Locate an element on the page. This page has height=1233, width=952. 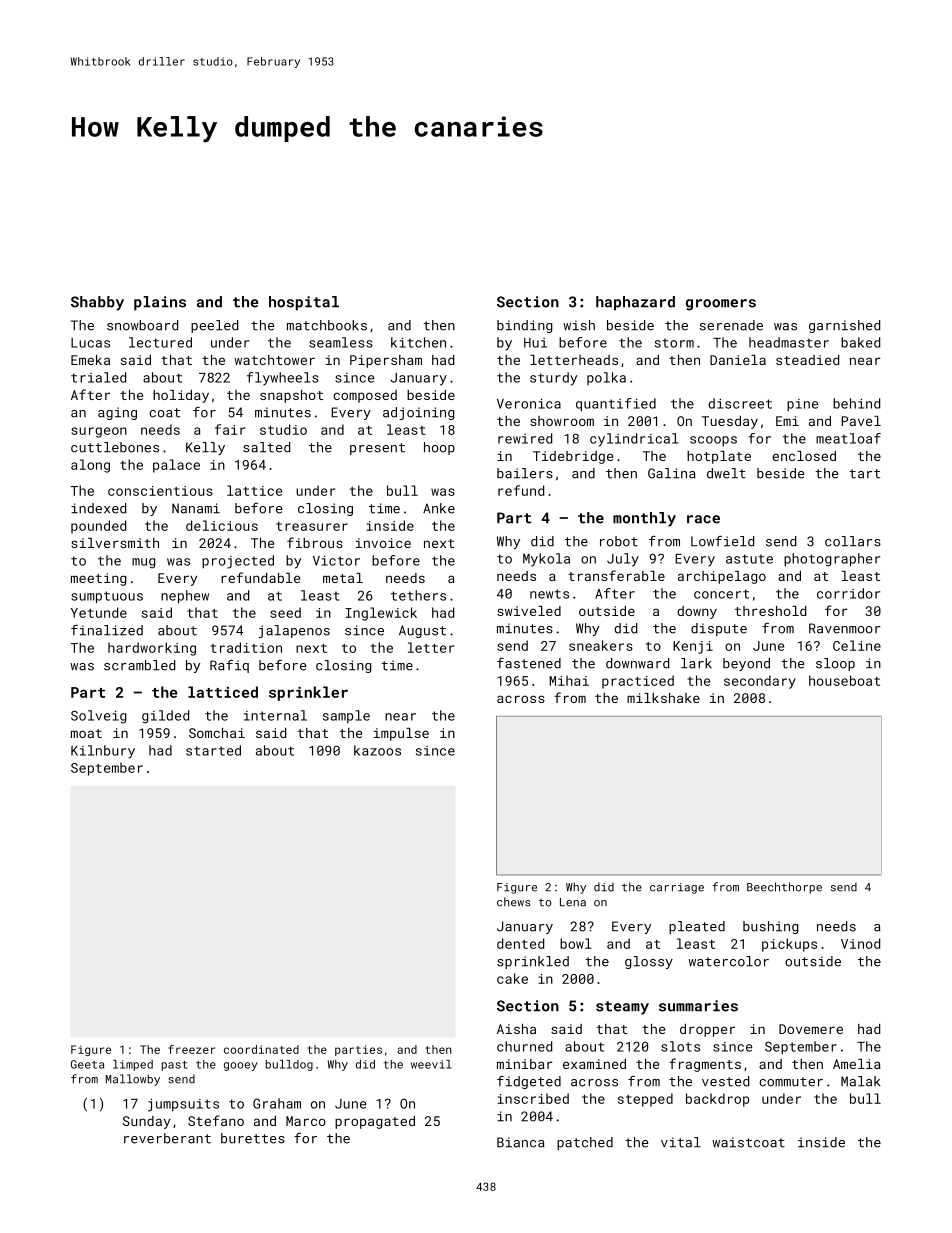
dented is located at coordinates (520, 943).
